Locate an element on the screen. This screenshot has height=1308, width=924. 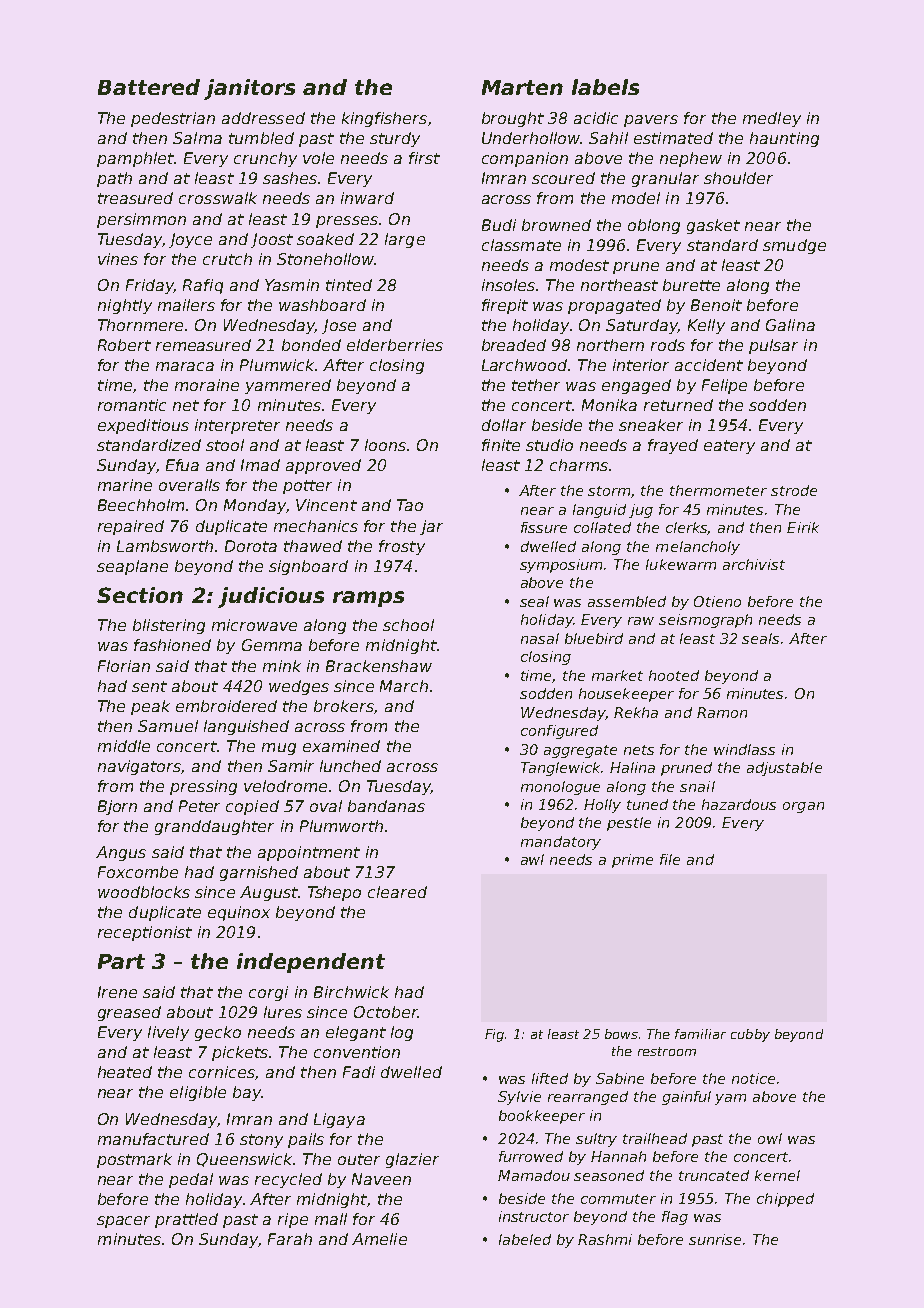
labels is located at coordinates (605, 87).
